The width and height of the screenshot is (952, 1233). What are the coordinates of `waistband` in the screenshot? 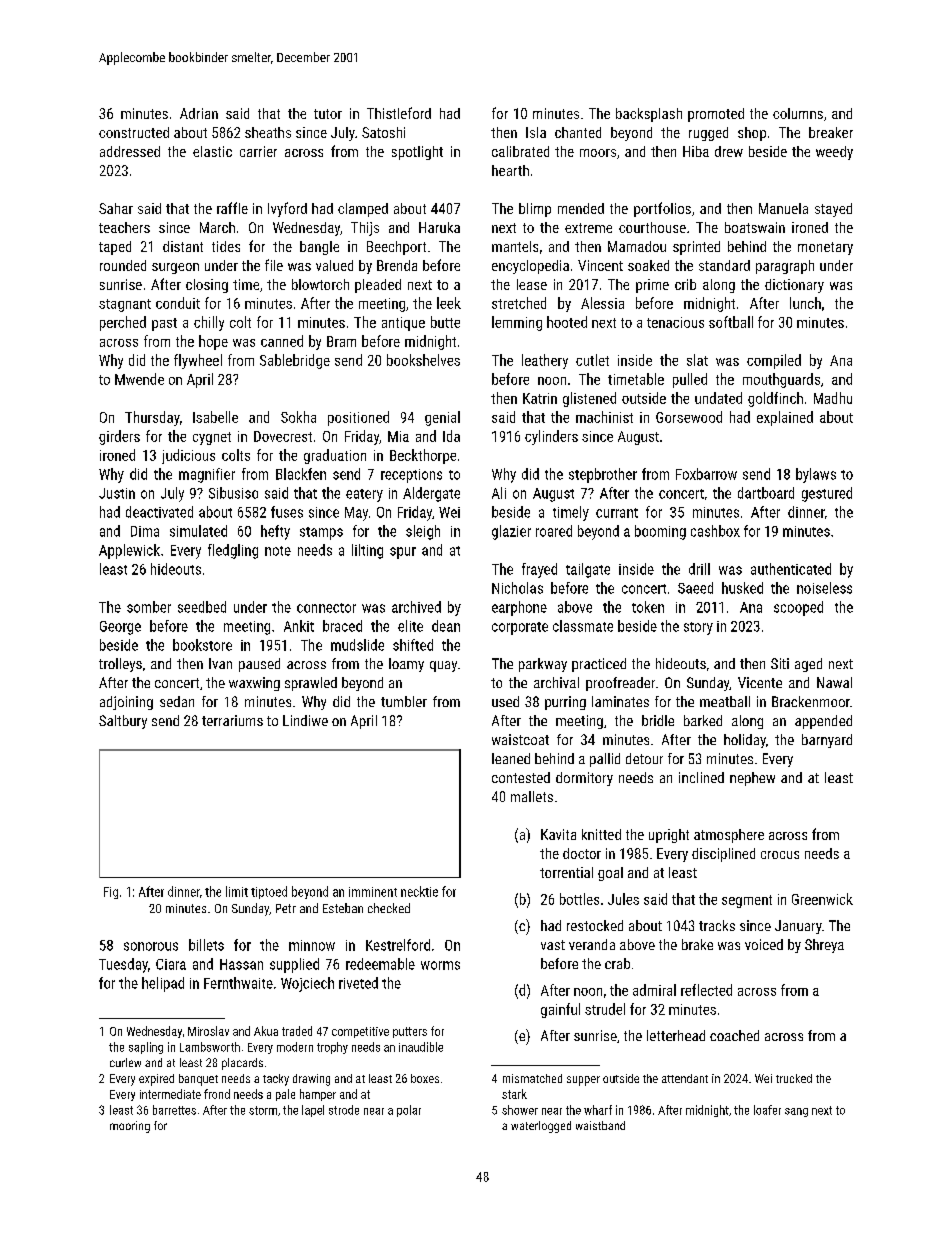 It's located at (600, 1125).
